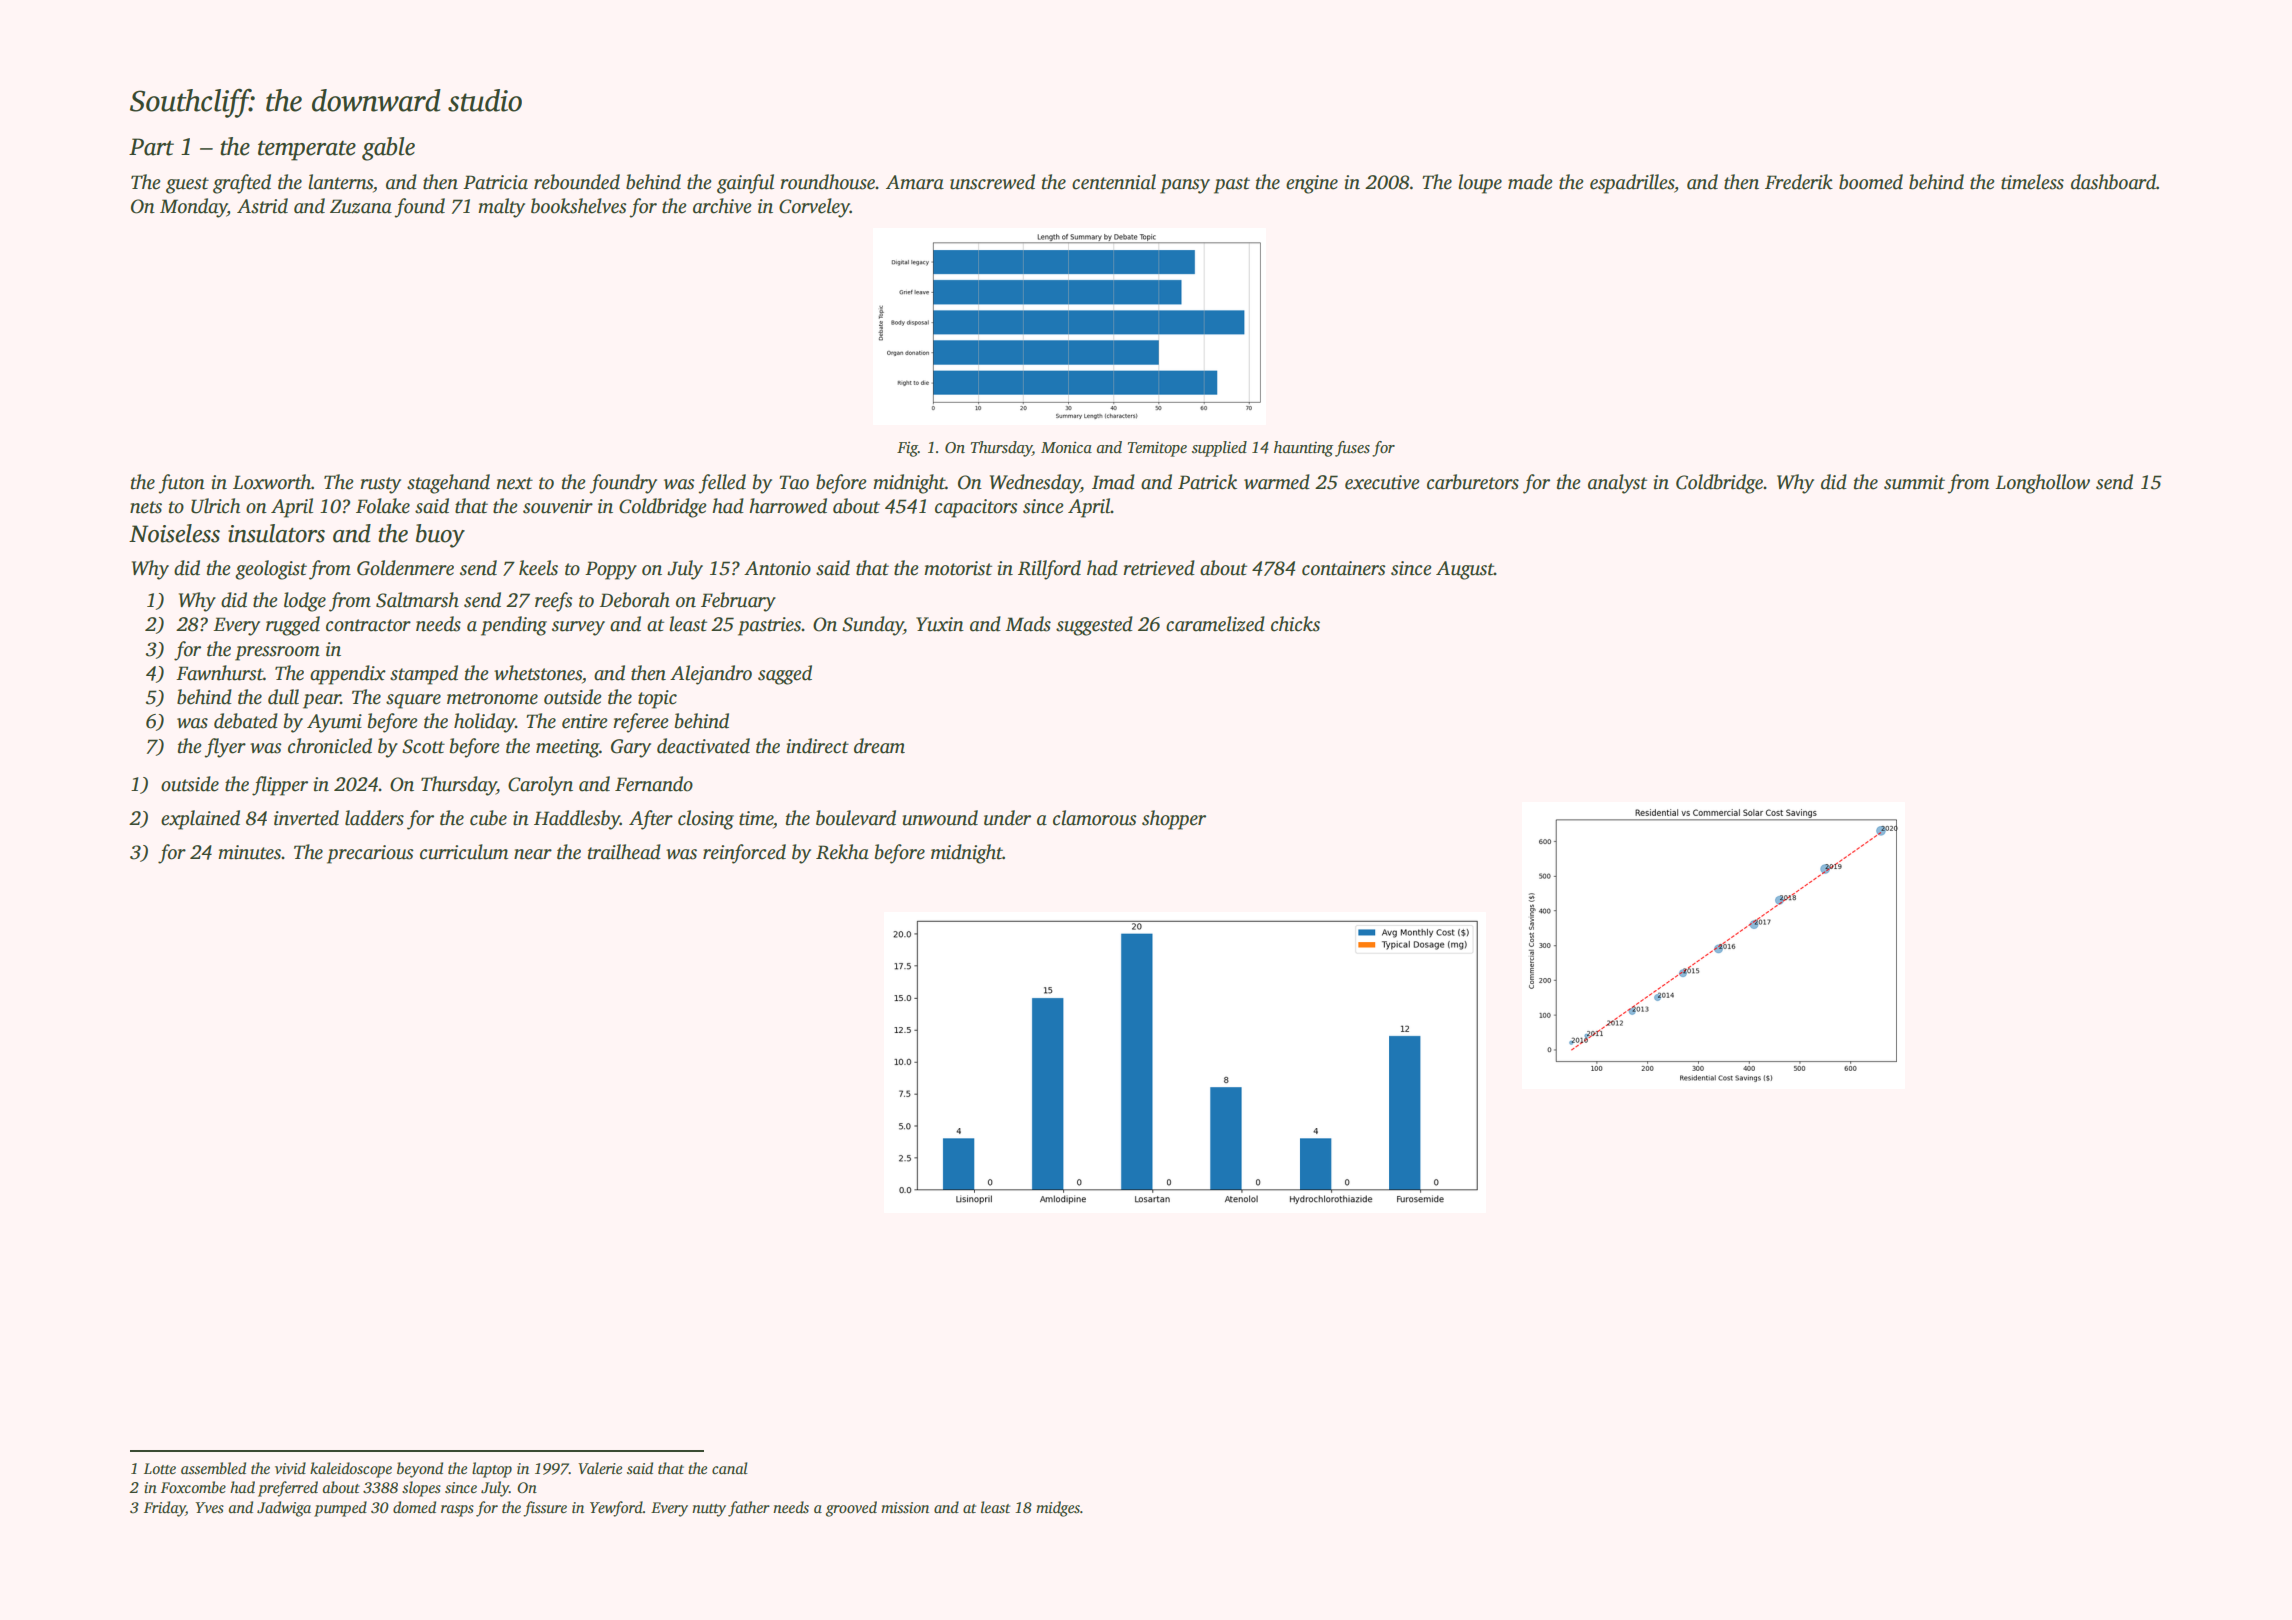  What do you see at coordinates (624, 852) in the screenshot?
I see `trailhead` at bounding box center [624, 852].
